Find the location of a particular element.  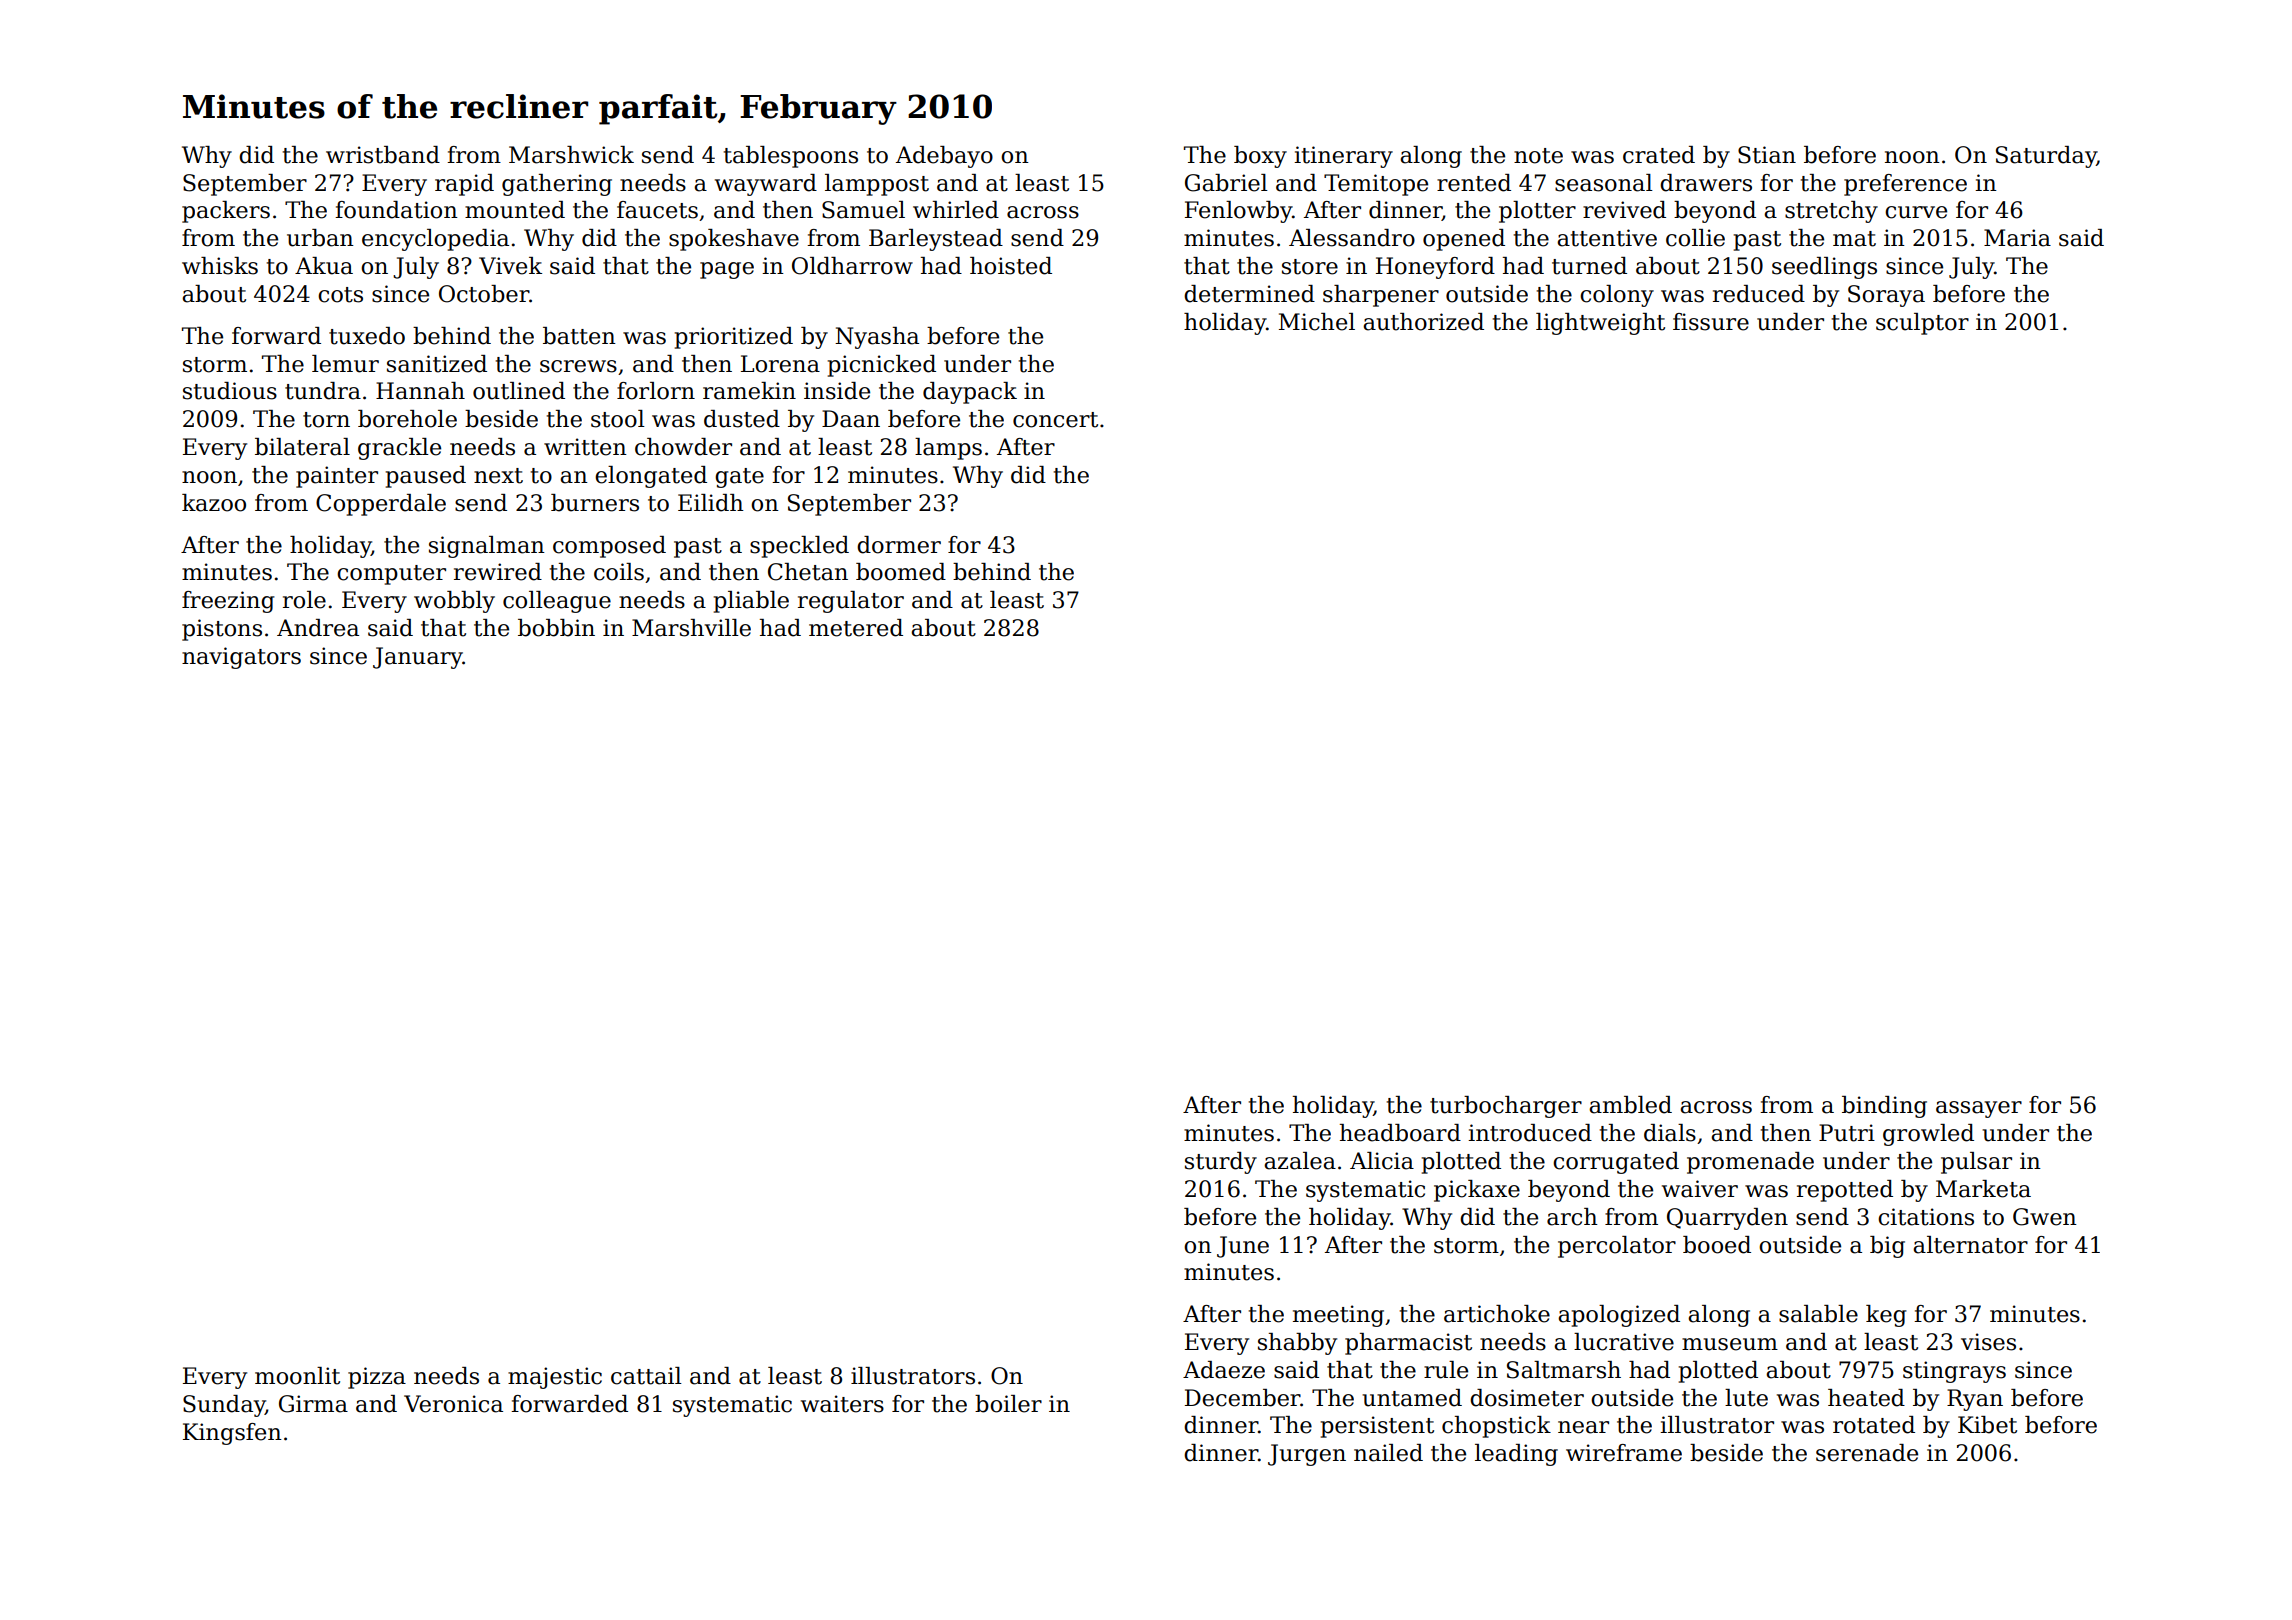

lightweight is located at coordinates (1600, 324).
